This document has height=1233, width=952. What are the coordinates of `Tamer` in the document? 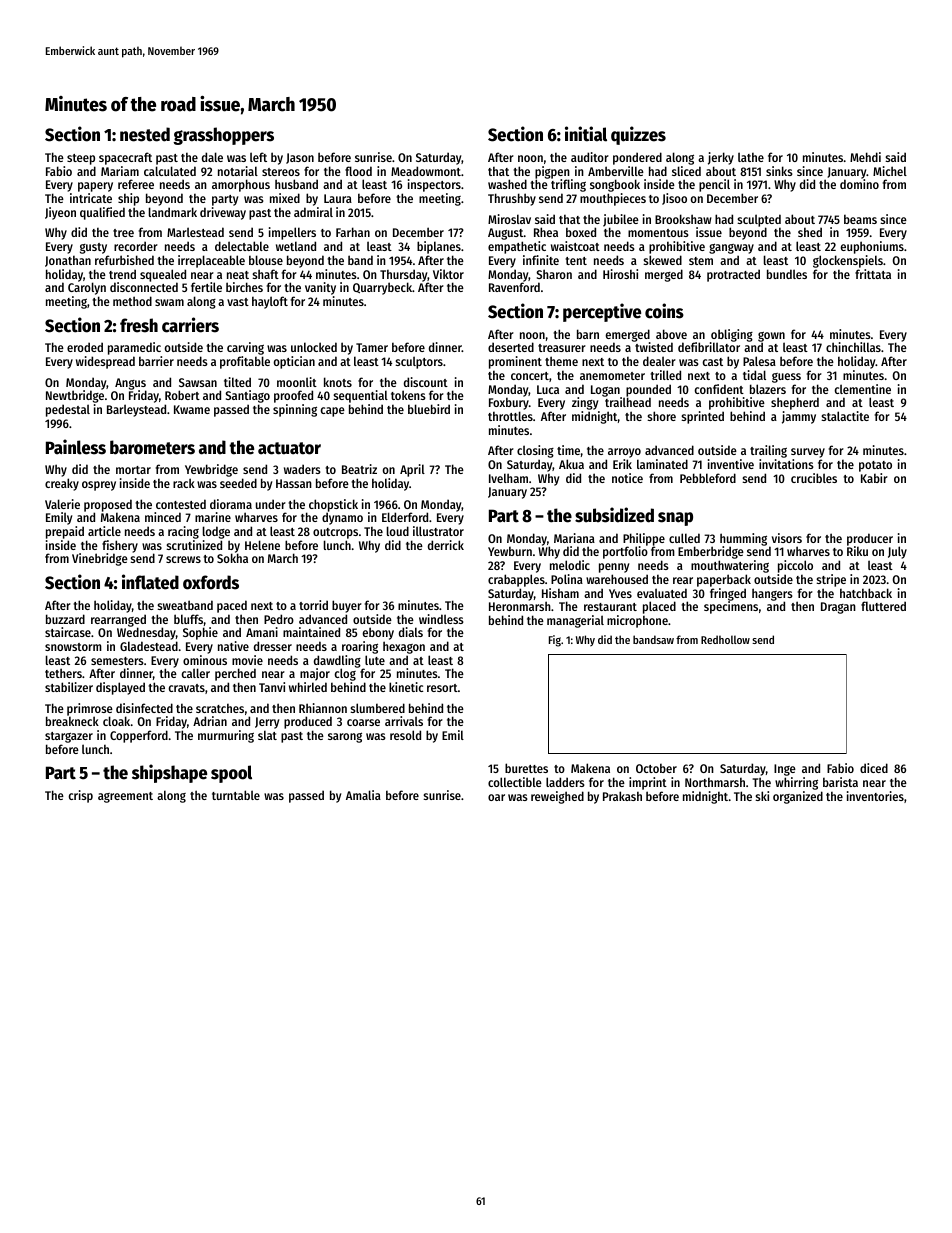 It's located at (372, 347).
